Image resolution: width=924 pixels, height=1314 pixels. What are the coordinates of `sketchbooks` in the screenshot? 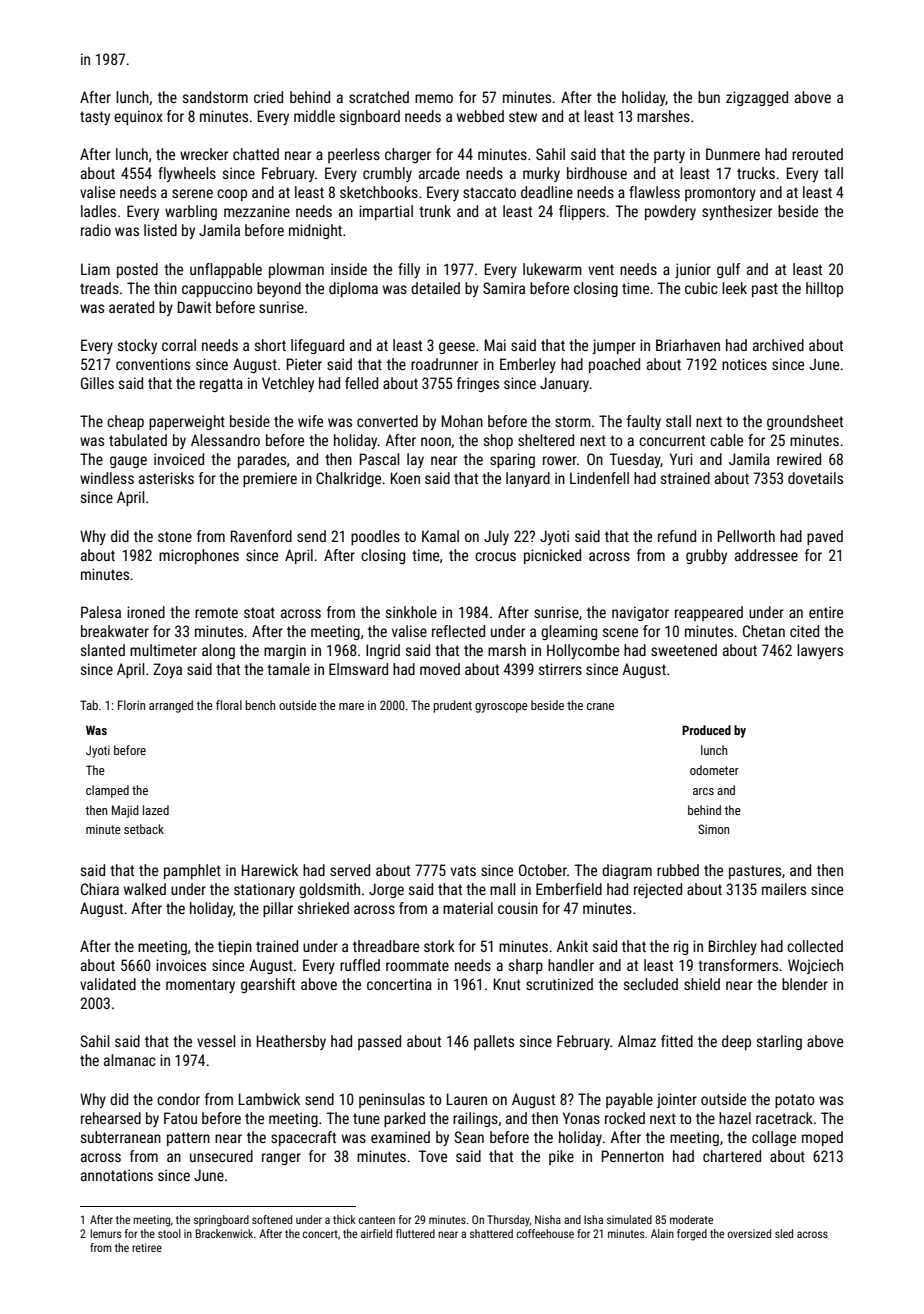 It's located at (379, 192).
